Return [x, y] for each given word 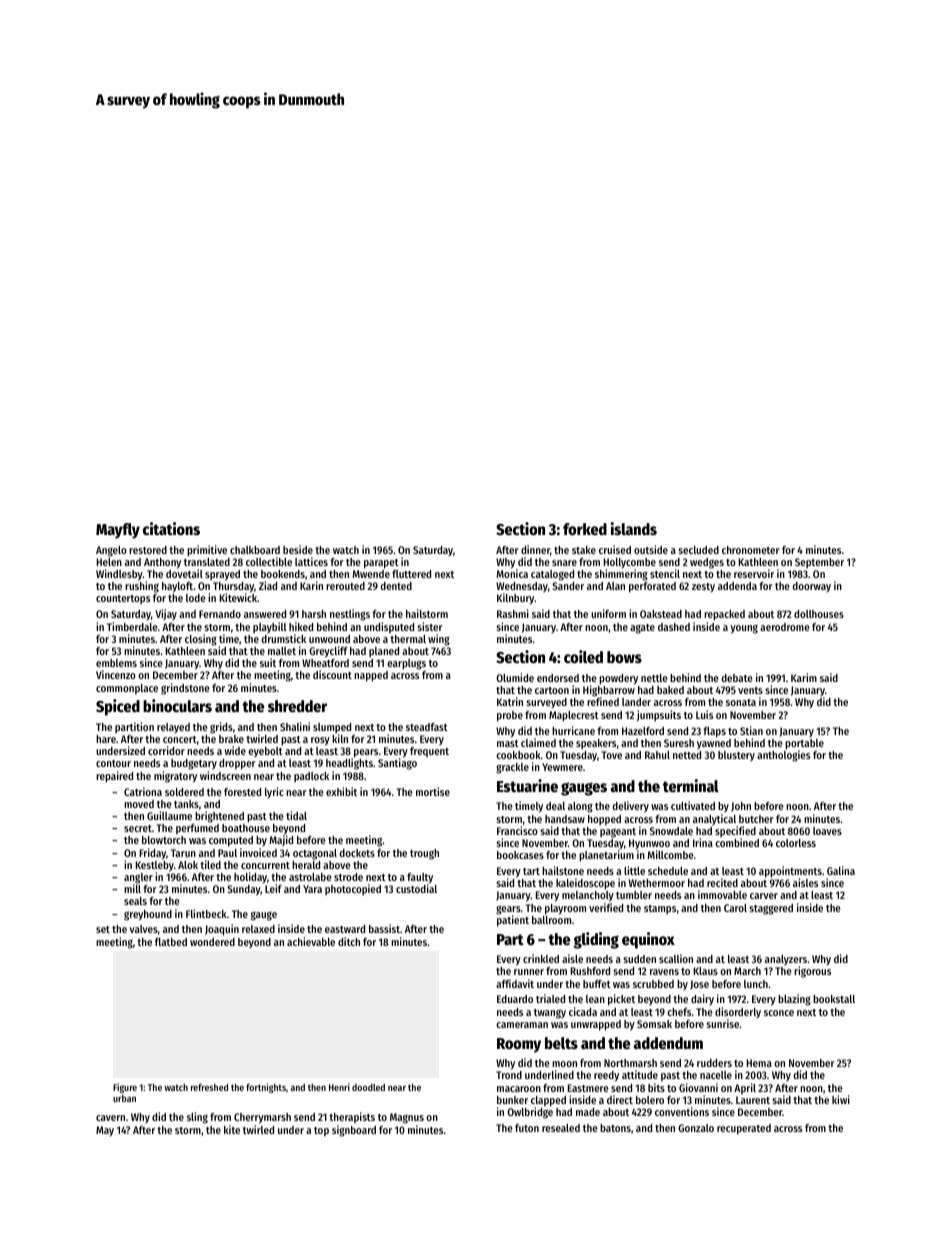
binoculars [177, 706]
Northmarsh [630, 1063]
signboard [354, 1131]
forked [585, 529]
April [745, 1089]
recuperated [744, 1129]
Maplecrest [574, 716]
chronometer [751, 550]
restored [148, 550]
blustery [736, 756]
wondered [212, 942]
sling [197, 1118]
